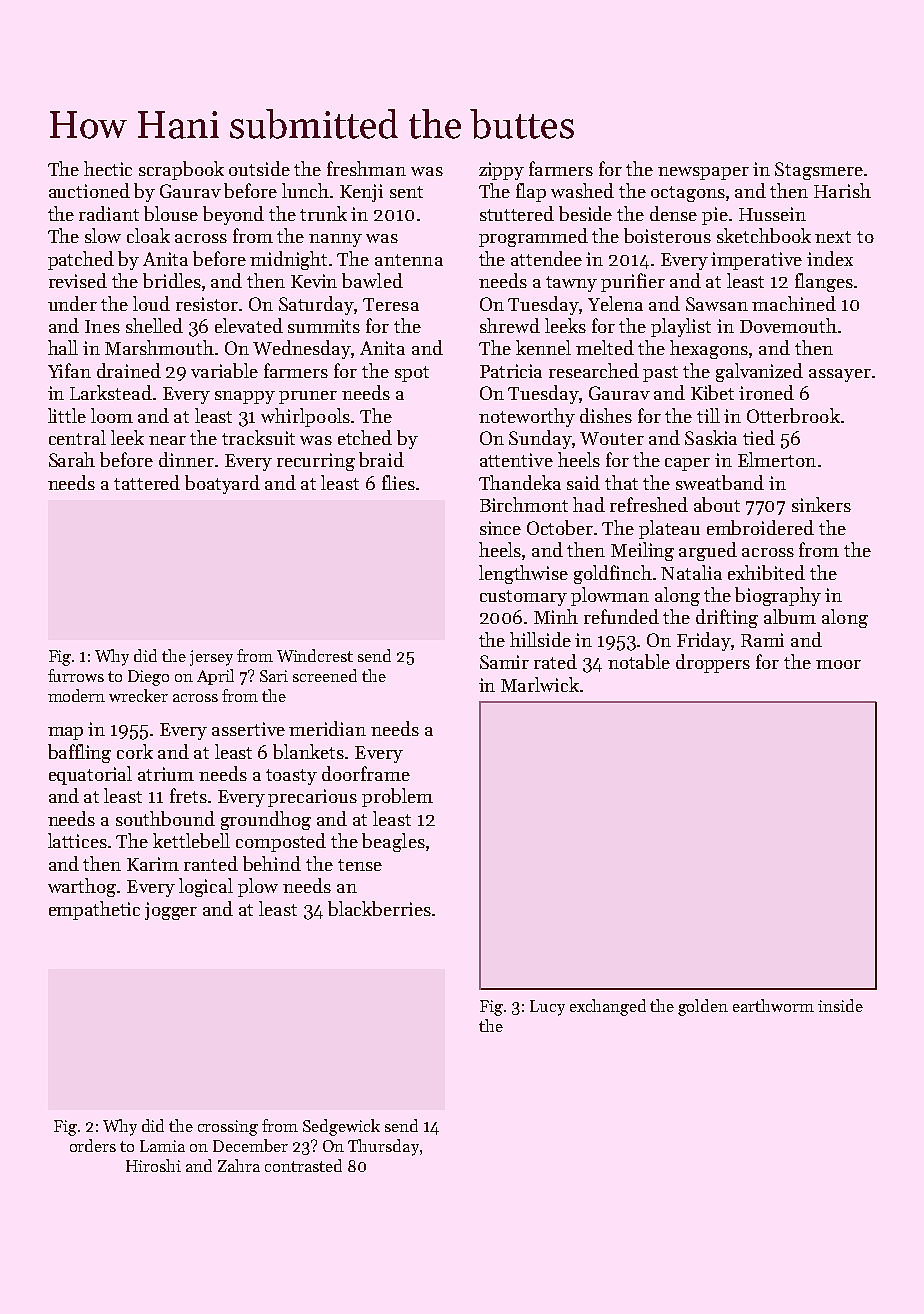  Describe the element at coordinates (228, 1128) in the screenshot. I see `crossing` at that location.
